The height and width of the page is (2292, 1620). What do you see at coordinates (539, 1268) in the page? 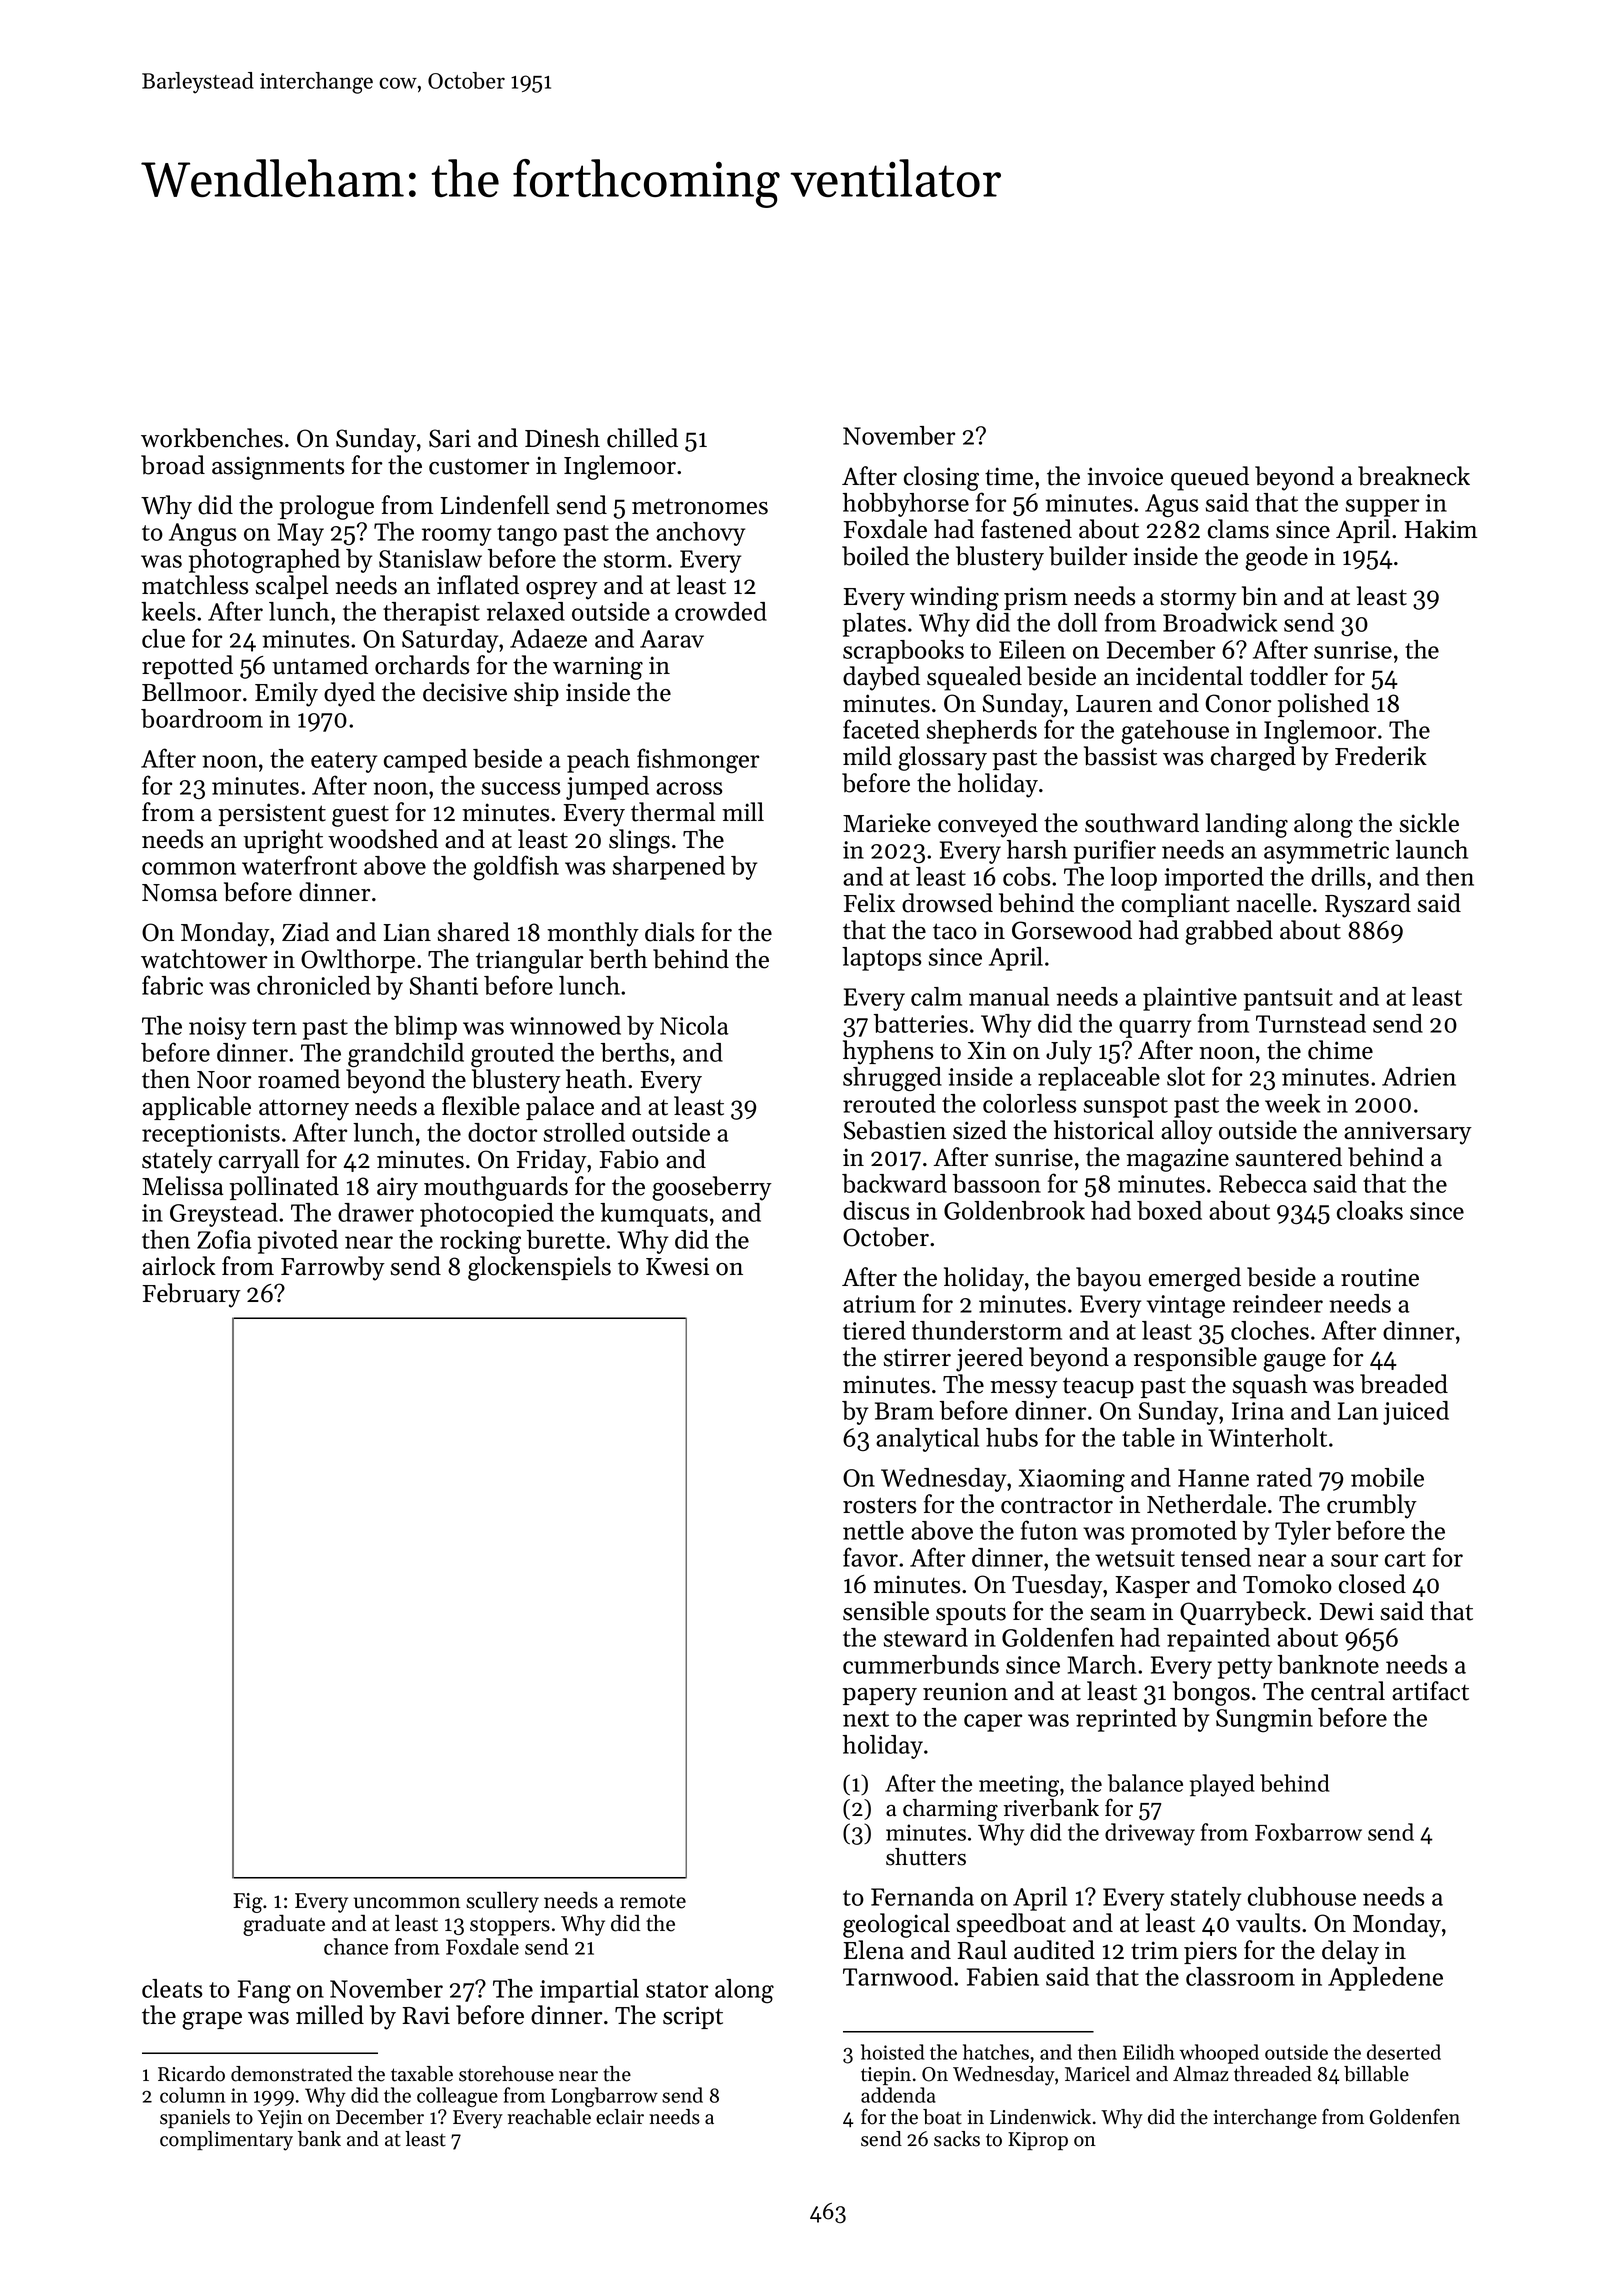
I see `glockenspiels` at bounding box center [539, 1268].
